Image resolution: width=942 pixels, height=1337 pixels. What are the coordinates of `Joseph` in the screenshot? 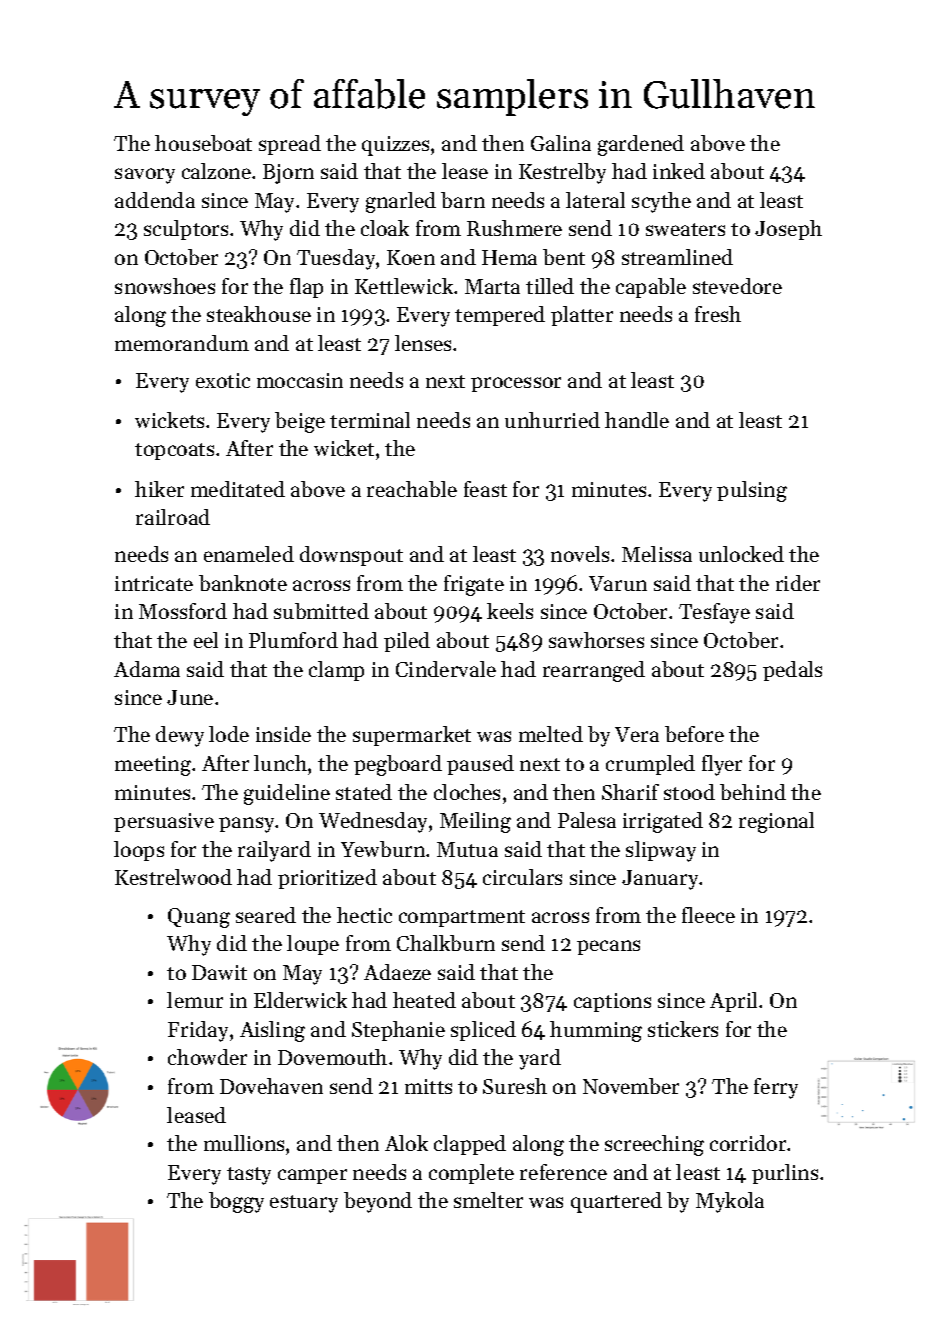 It's located at (788, 230).
